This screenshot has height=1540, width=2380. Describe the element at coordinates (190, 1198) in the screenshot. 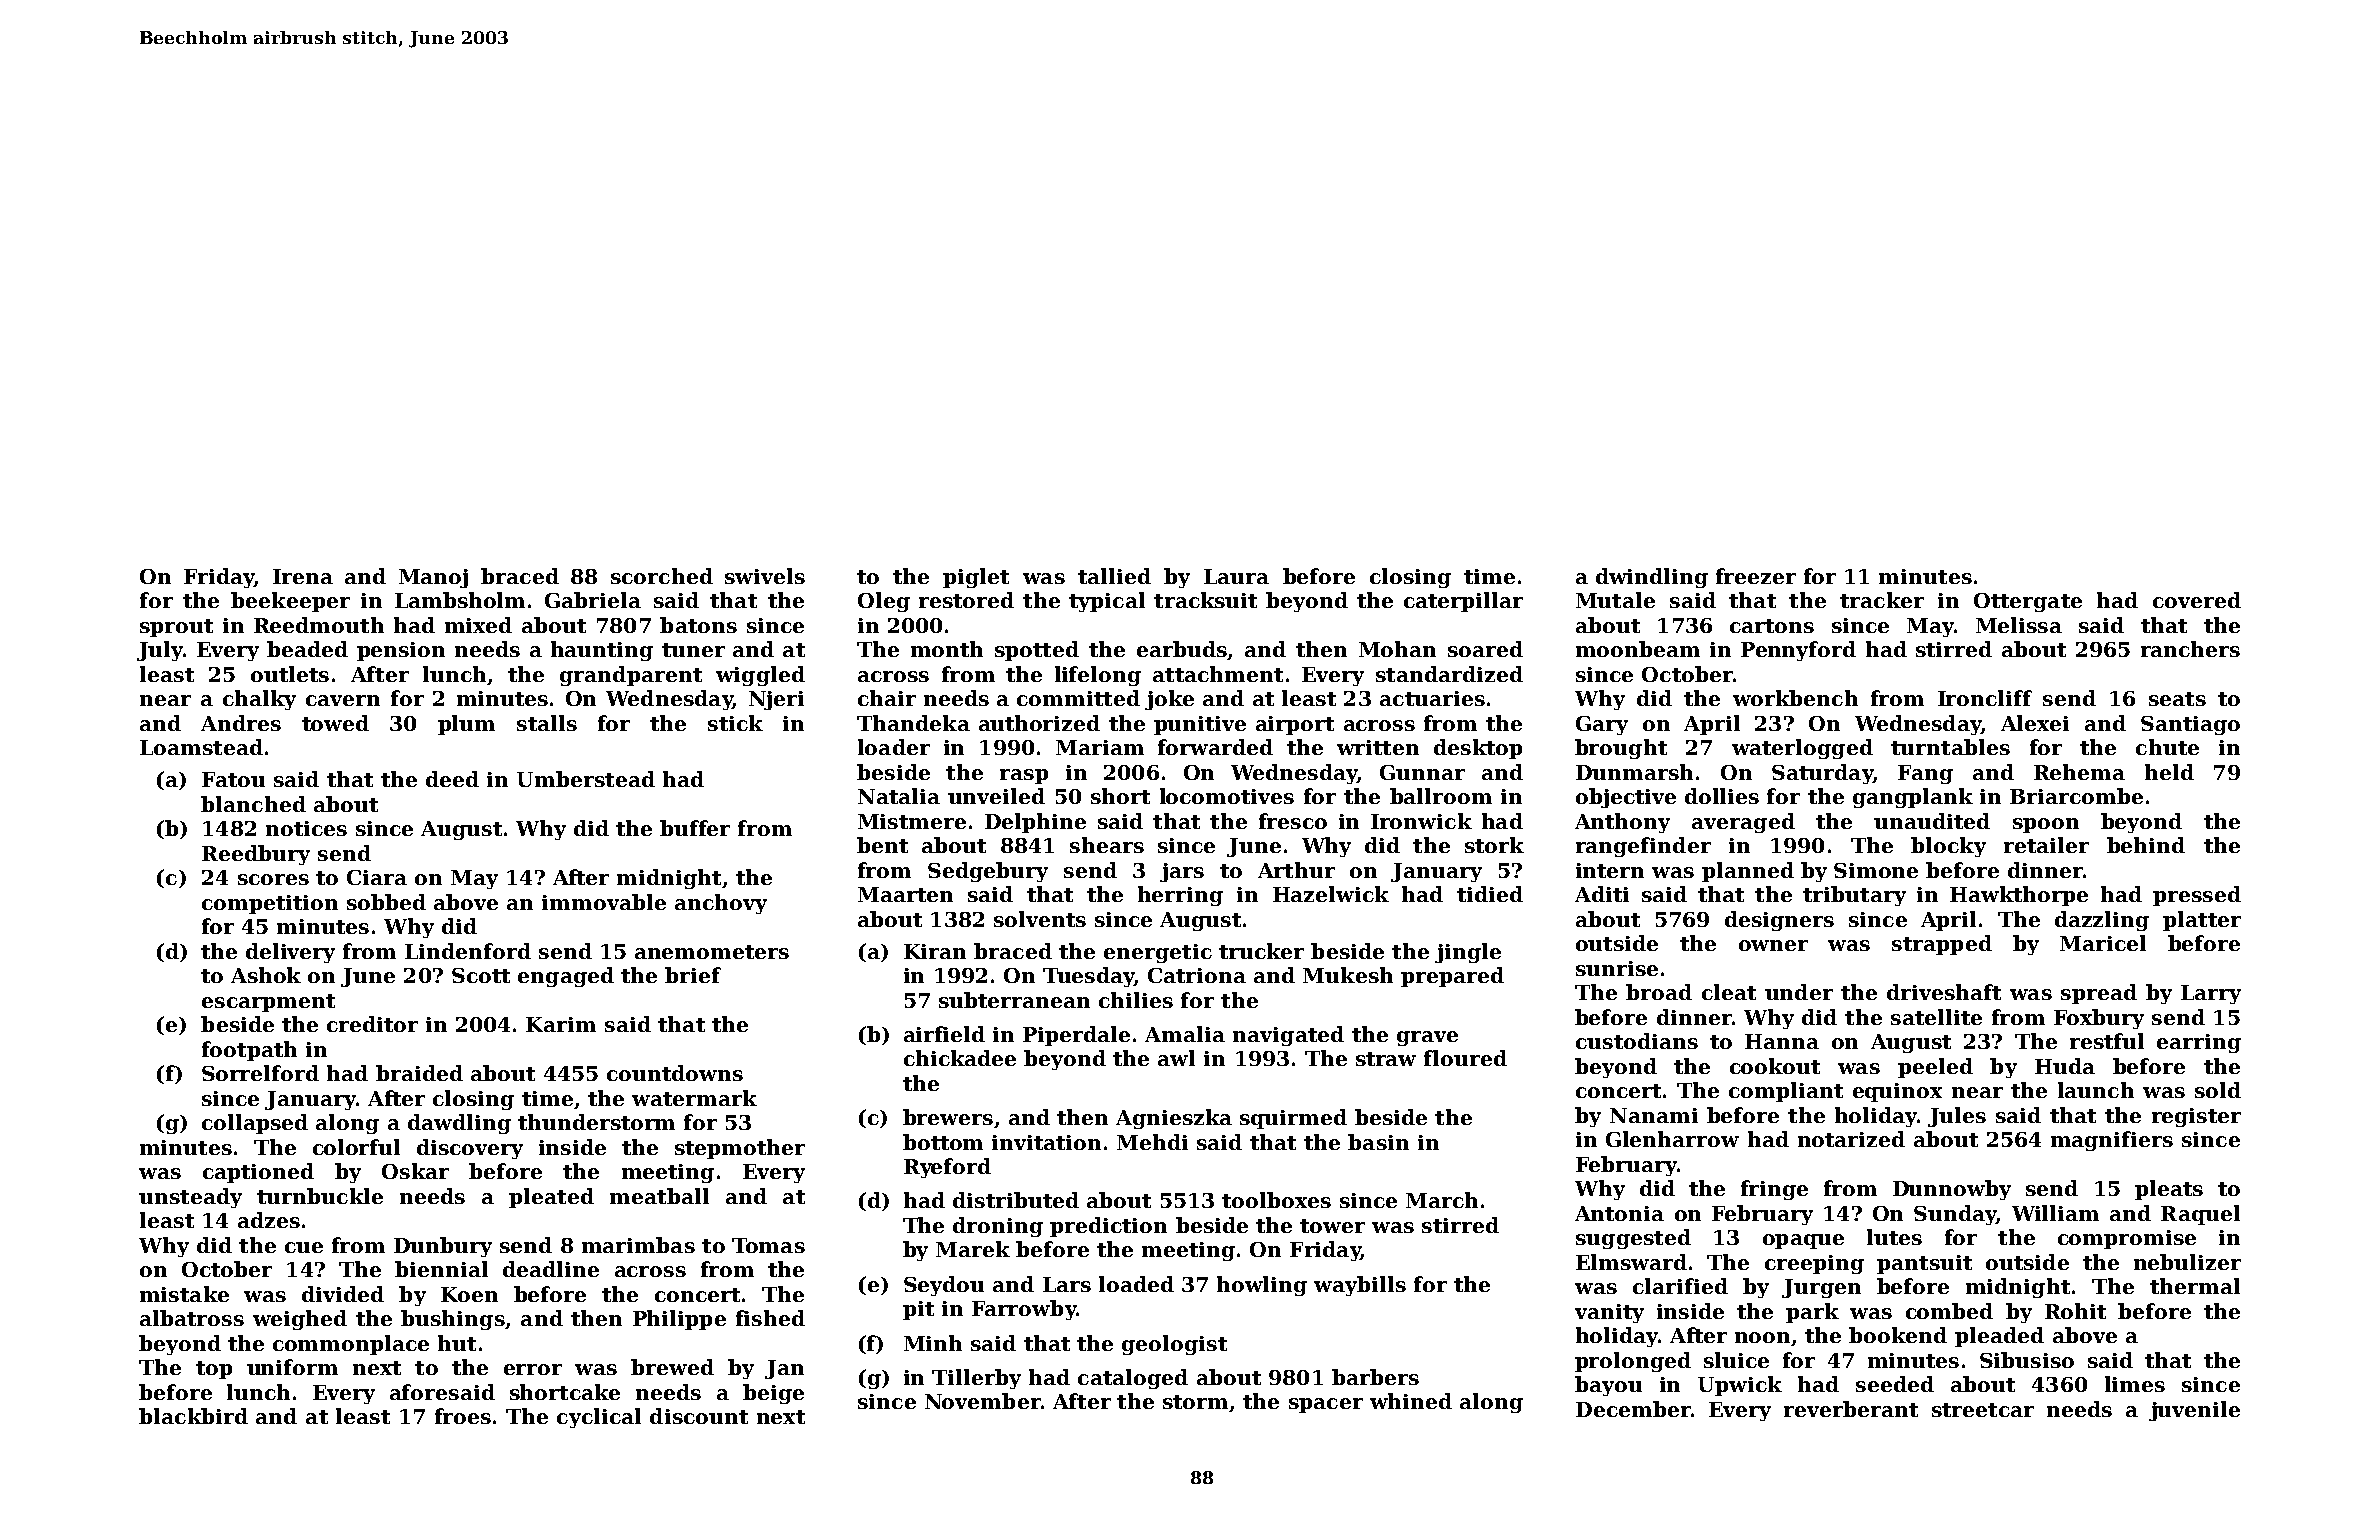

I see `unsteady` at that location.
